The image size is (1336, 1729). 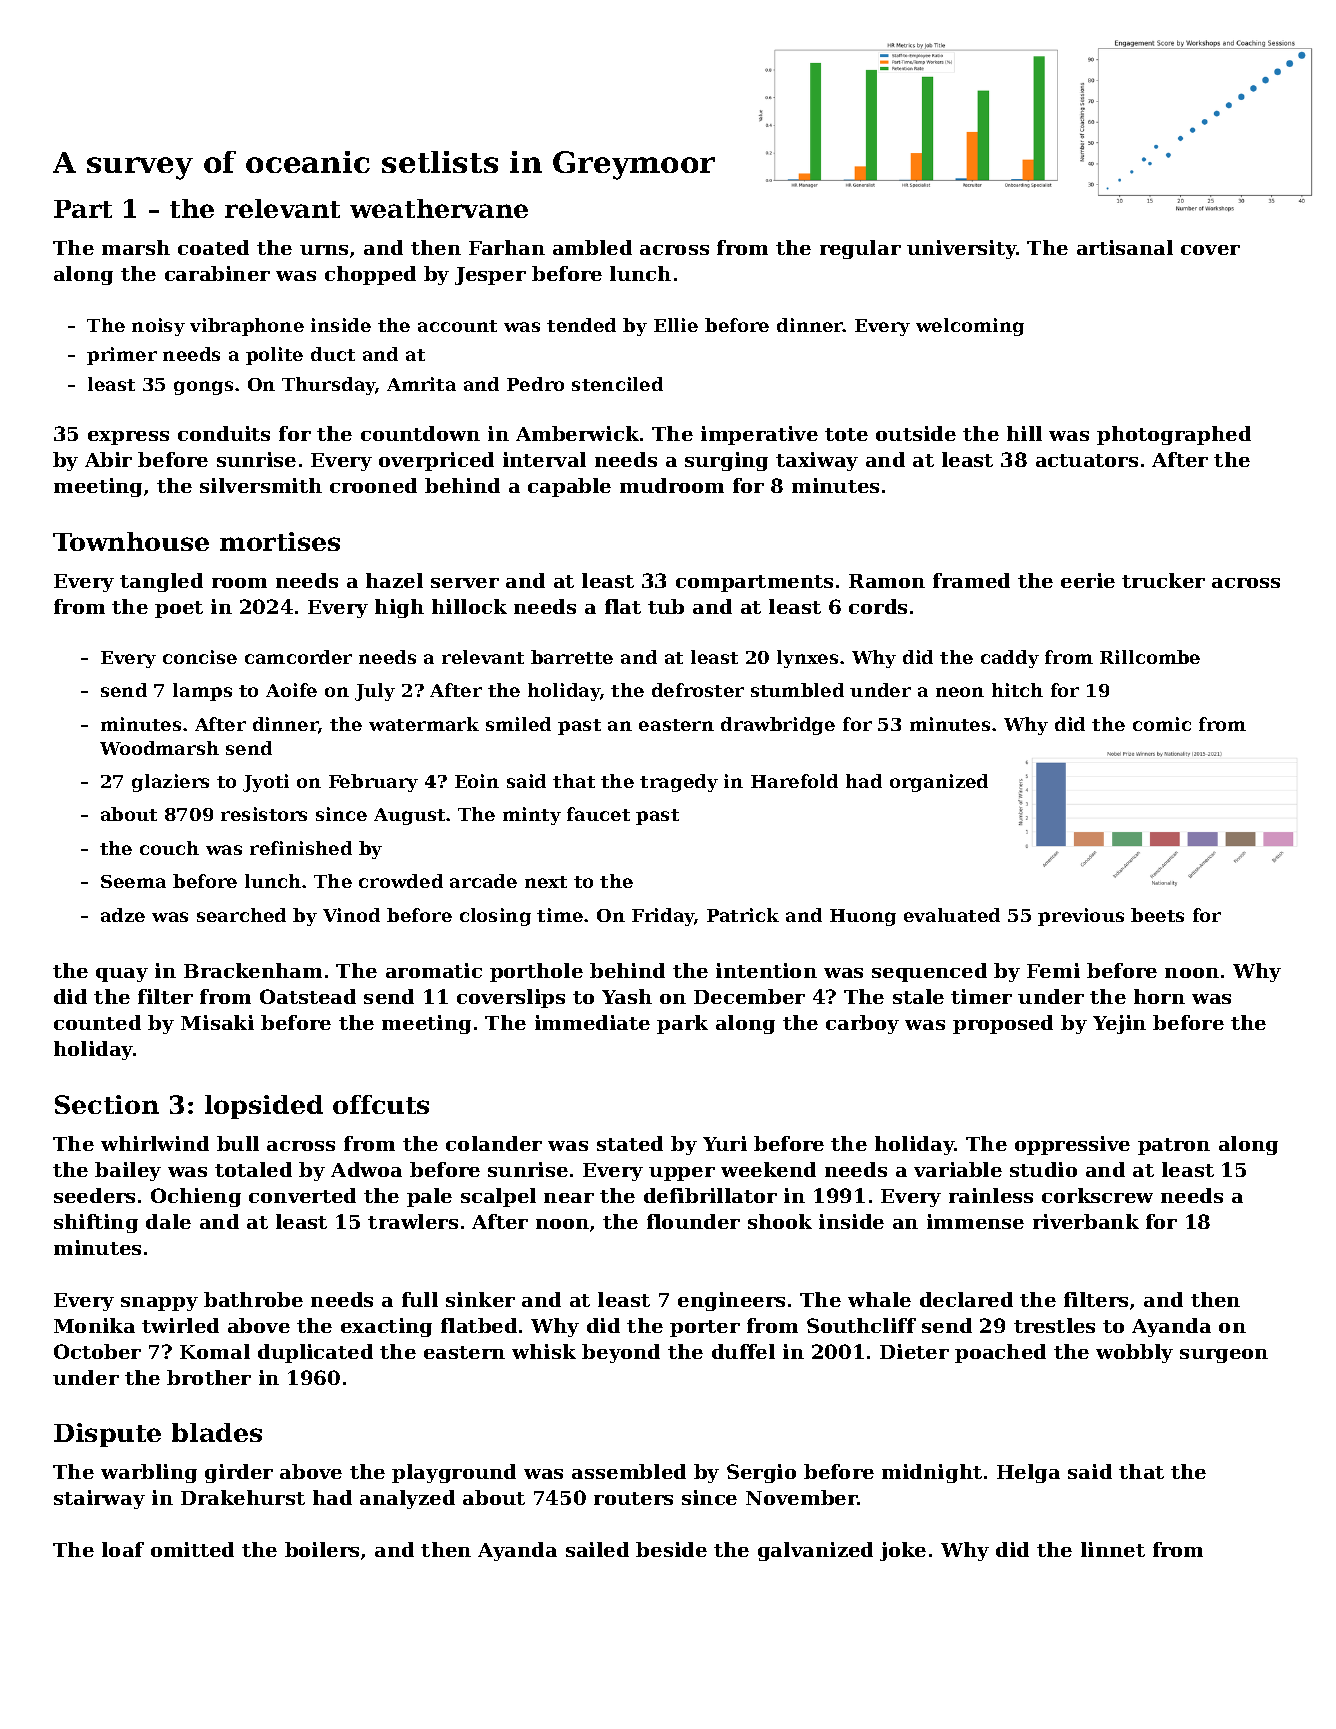 I want to click on artisanal, so click(x=1125, y=247).
